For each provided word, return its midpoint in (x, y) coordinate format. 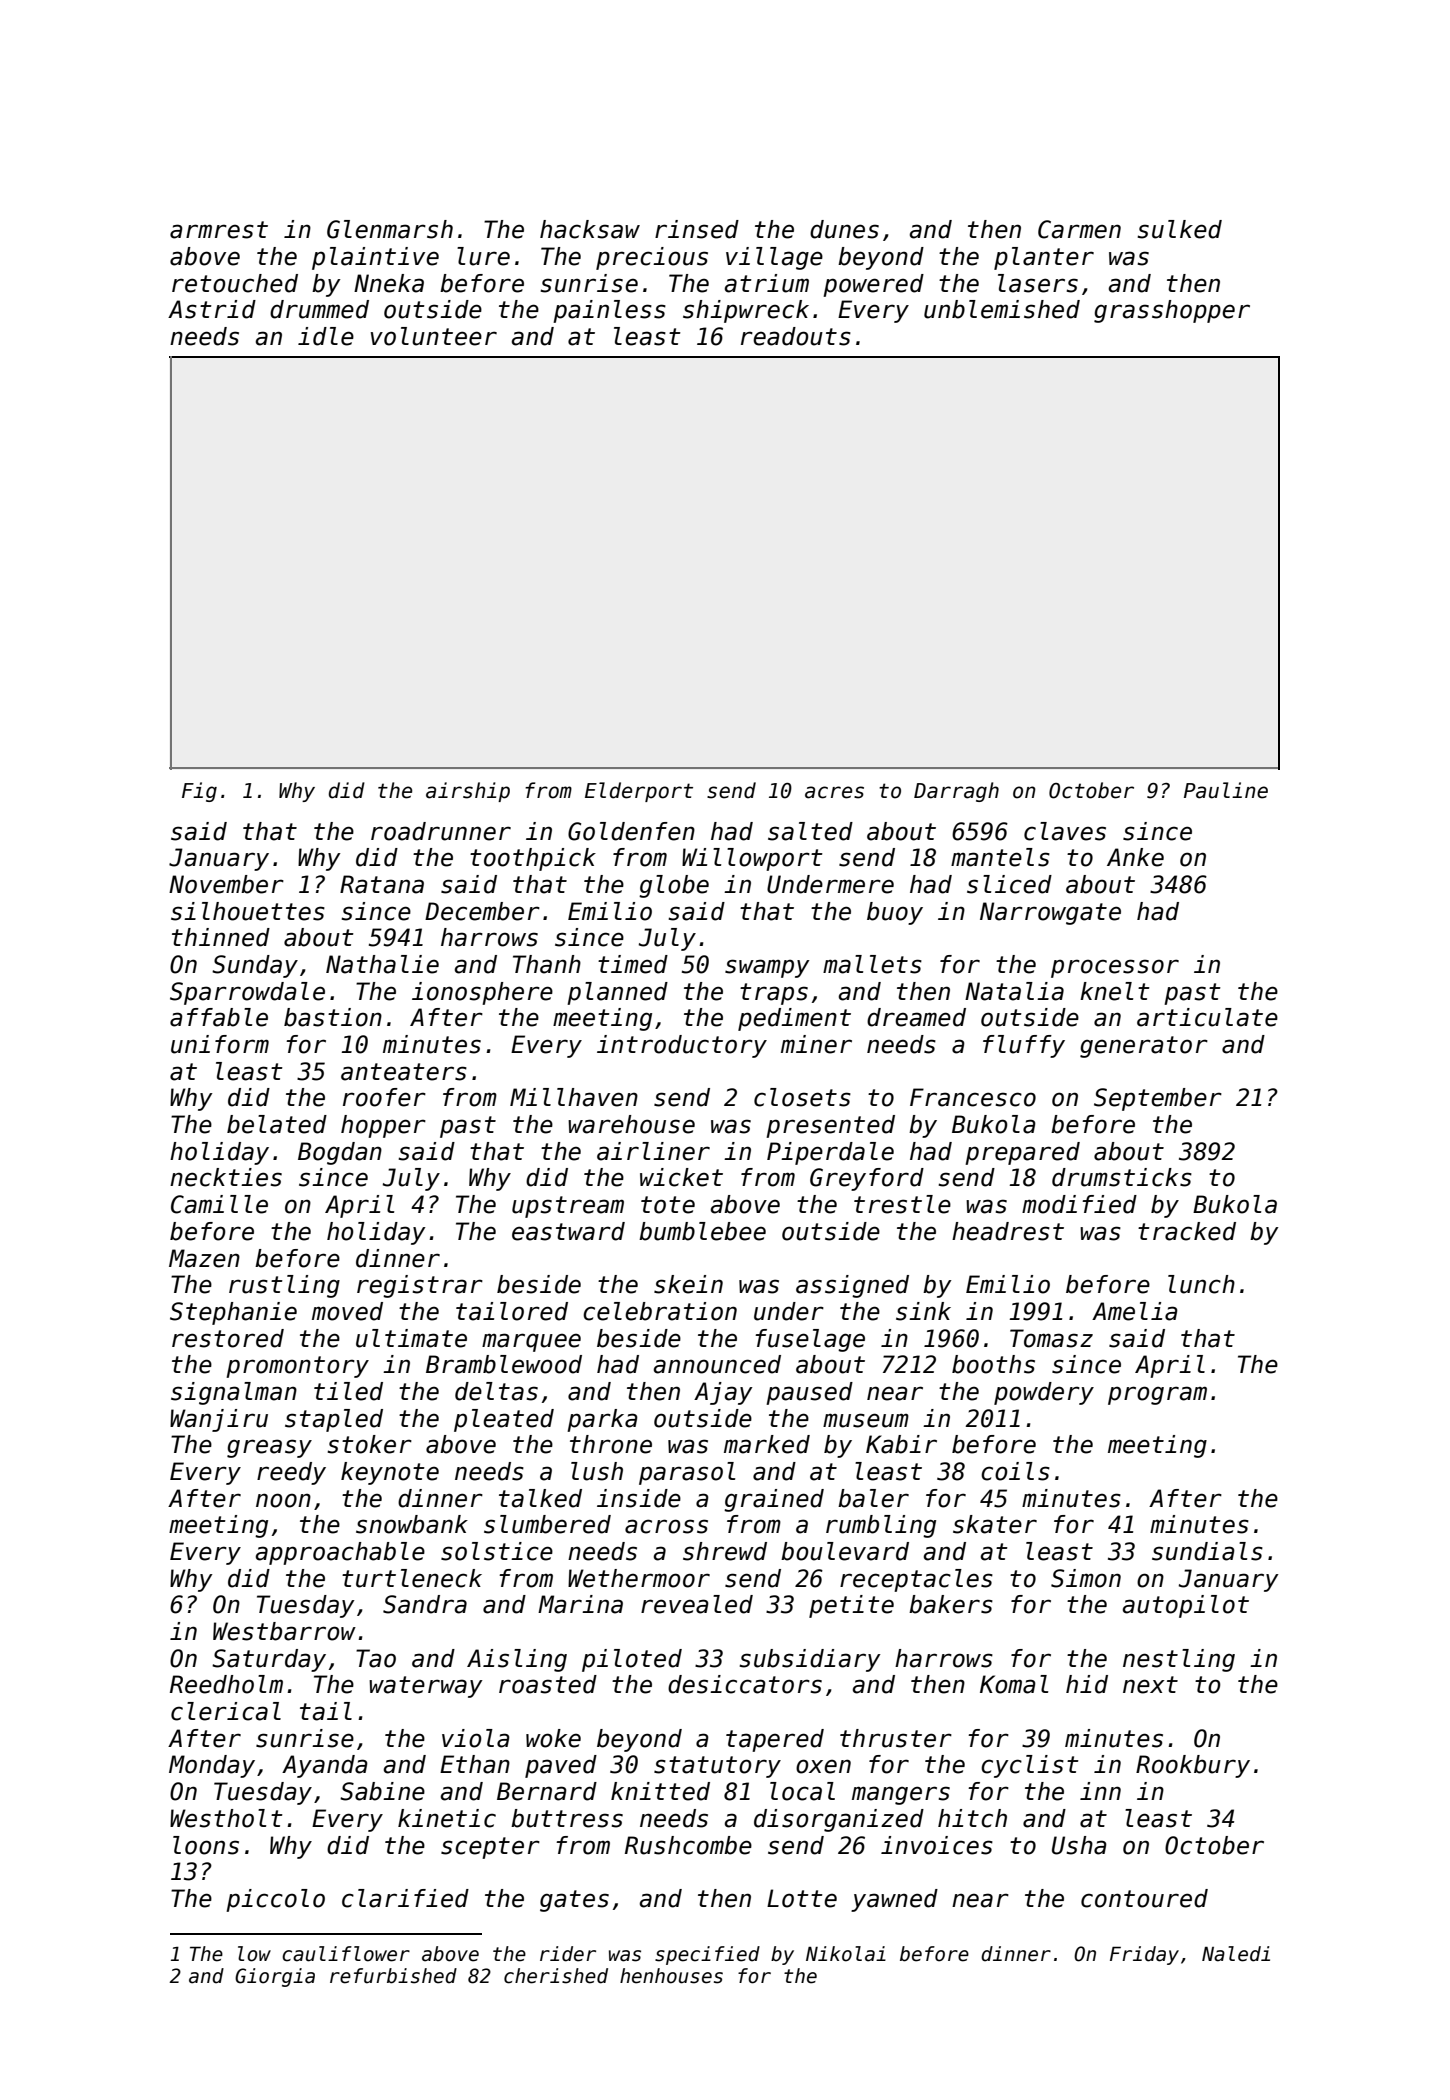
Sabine (382, 1791)
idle (326, 336)
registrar (420, 1286)
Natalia (1014, 991)
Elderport (639, 792)
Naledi (1236, 1954)
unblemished (1002, 309)
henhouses (671, 1976)
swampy (767, 968)
